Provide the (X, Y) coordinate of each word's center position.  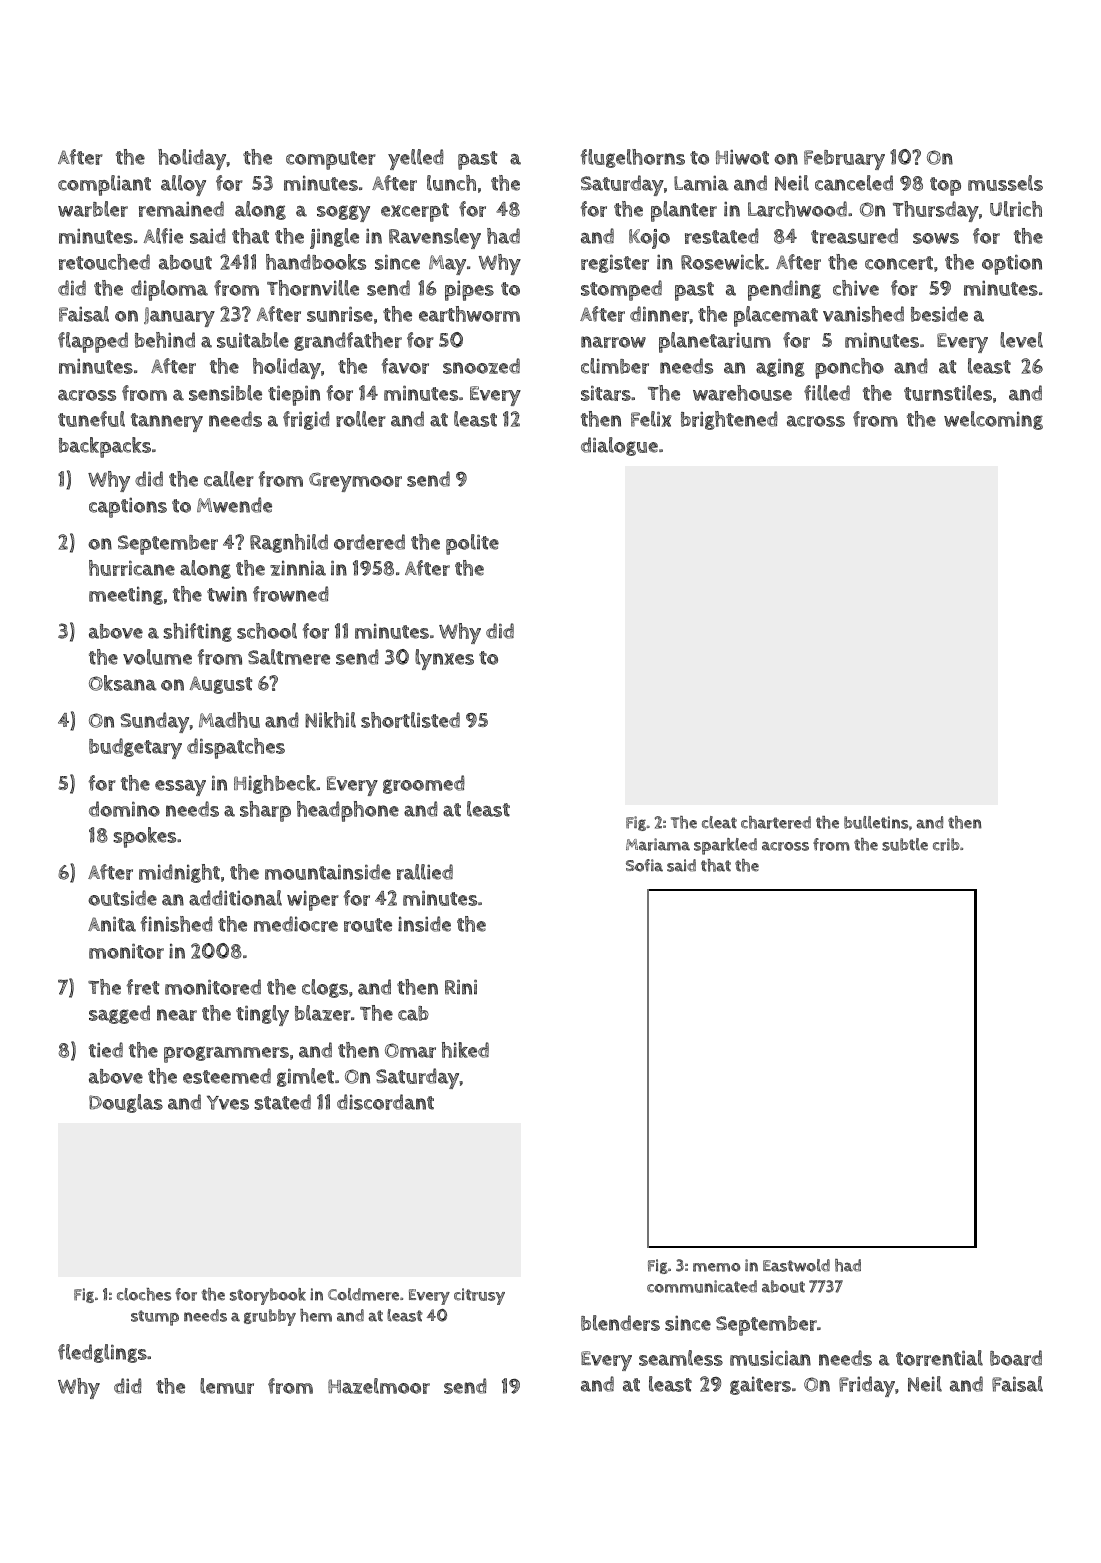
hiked (465, 1050)
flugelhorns (632, 158)
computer (331, 160)
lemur (227, 1386)
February (844, 160)
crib (946, 844)
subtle (905, 844)
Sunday (154, 722)
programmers (226, 1054)
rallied (425, 872)
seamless (681, 1358)
